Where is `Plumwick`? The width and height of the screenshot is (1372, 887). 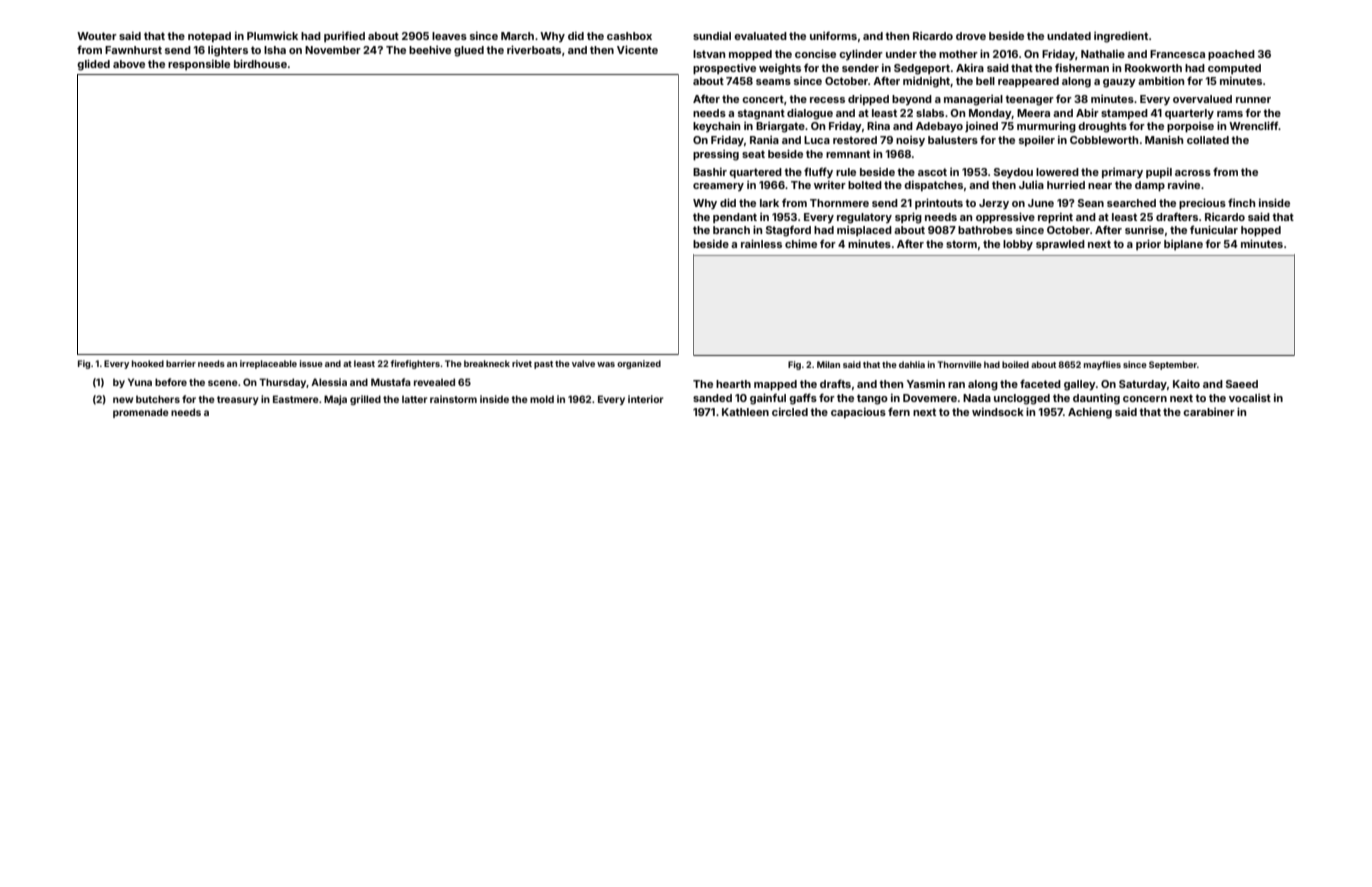 Plumwick is located at coordinates (272, 35).
